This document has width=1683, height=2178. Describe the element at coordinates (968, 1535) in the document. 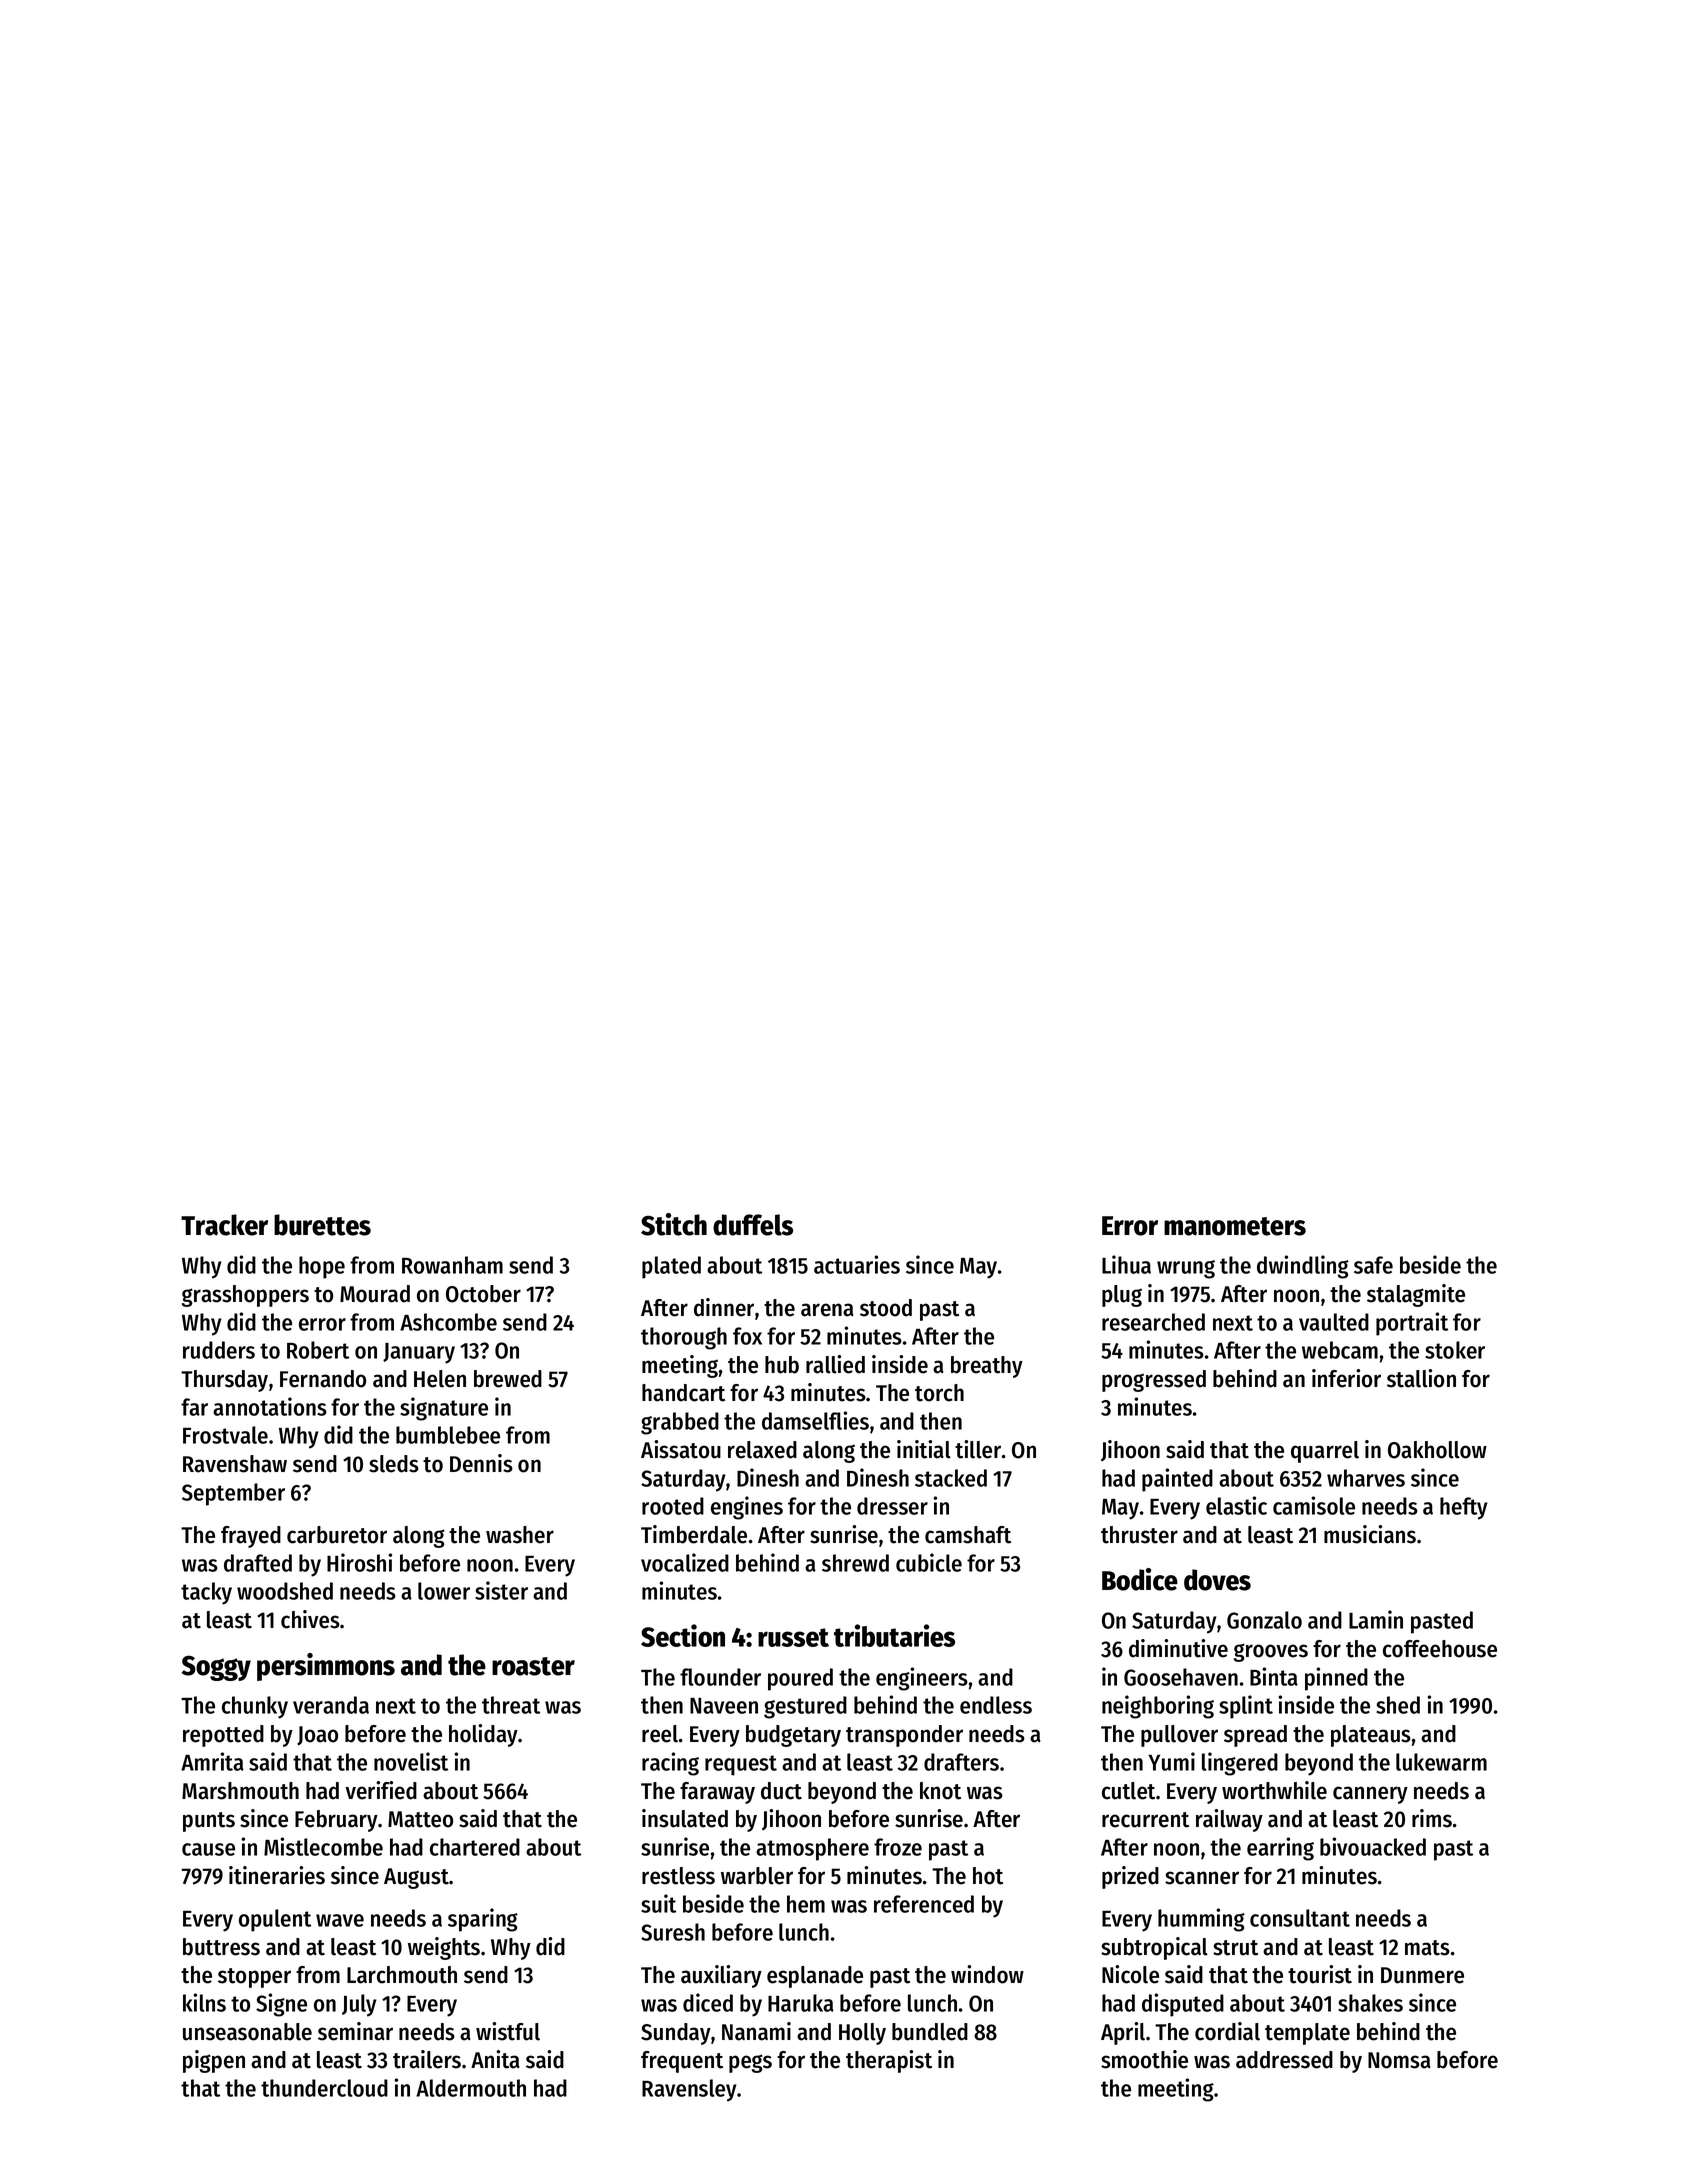

I see `camshaft` at that location.
